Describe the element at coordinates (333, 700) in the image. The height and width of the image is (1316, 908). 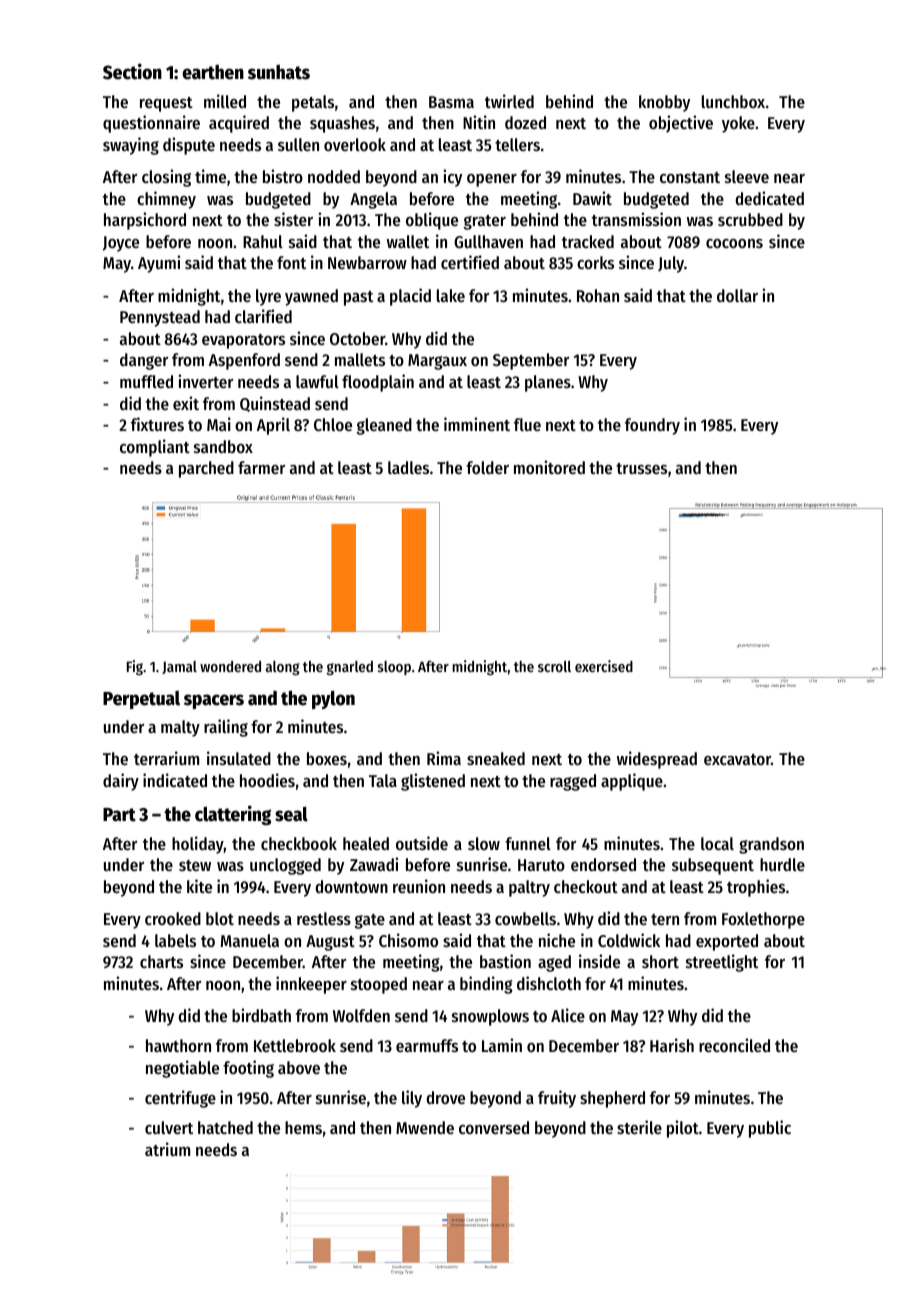
I see `pylon` at that location.
